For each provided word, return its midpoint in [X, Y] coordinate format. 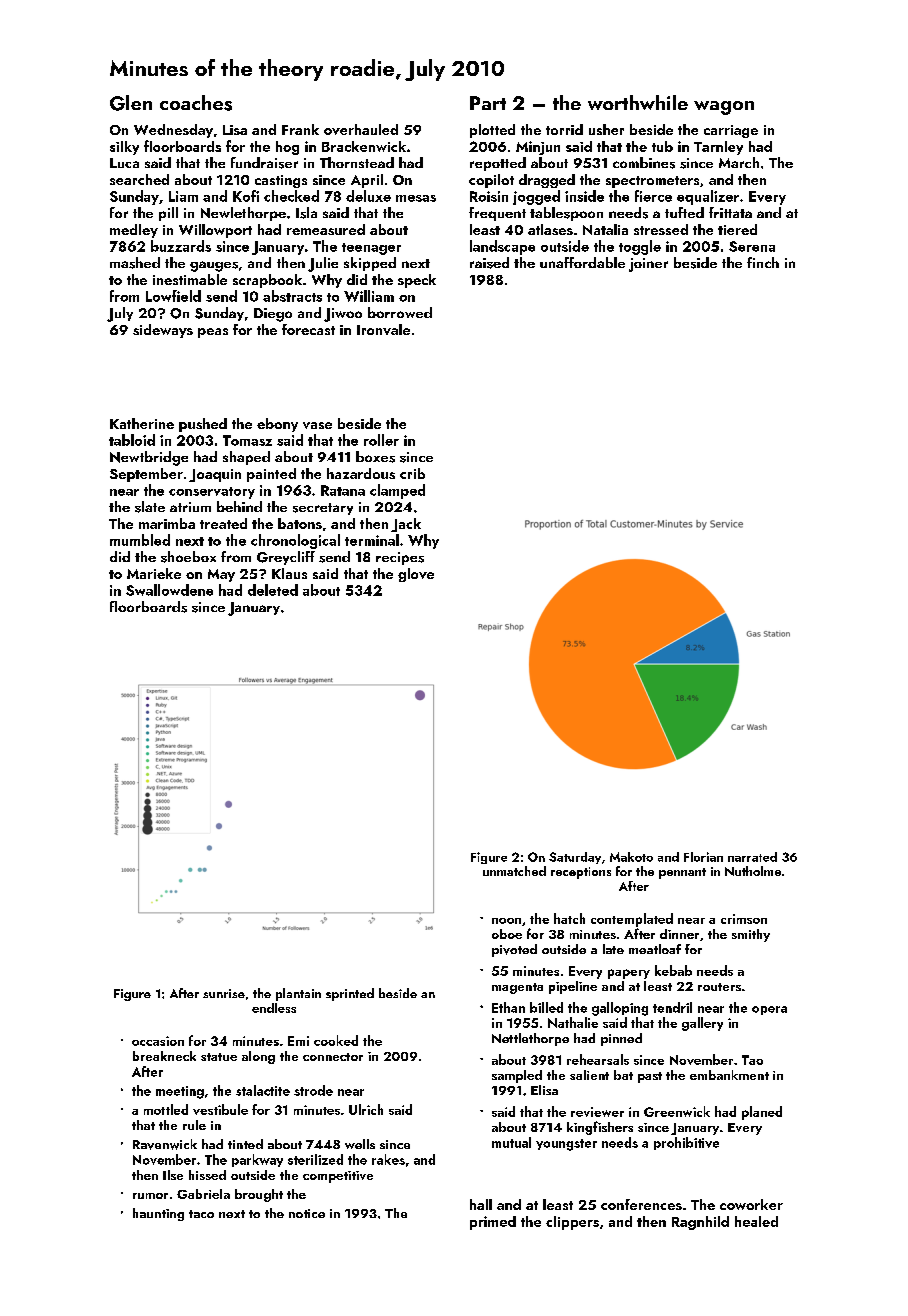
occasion [158, 1041]
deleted [273, 590]
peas [213, 333]
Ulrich [366, 1109]
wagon [724, 108]
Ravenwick [165, 1144]
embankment [729, 1075]
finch [763, 262]
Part [488, 103]
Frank [300, 129]
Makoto [631, 857]
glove [416, 575]
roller [381, 440]
